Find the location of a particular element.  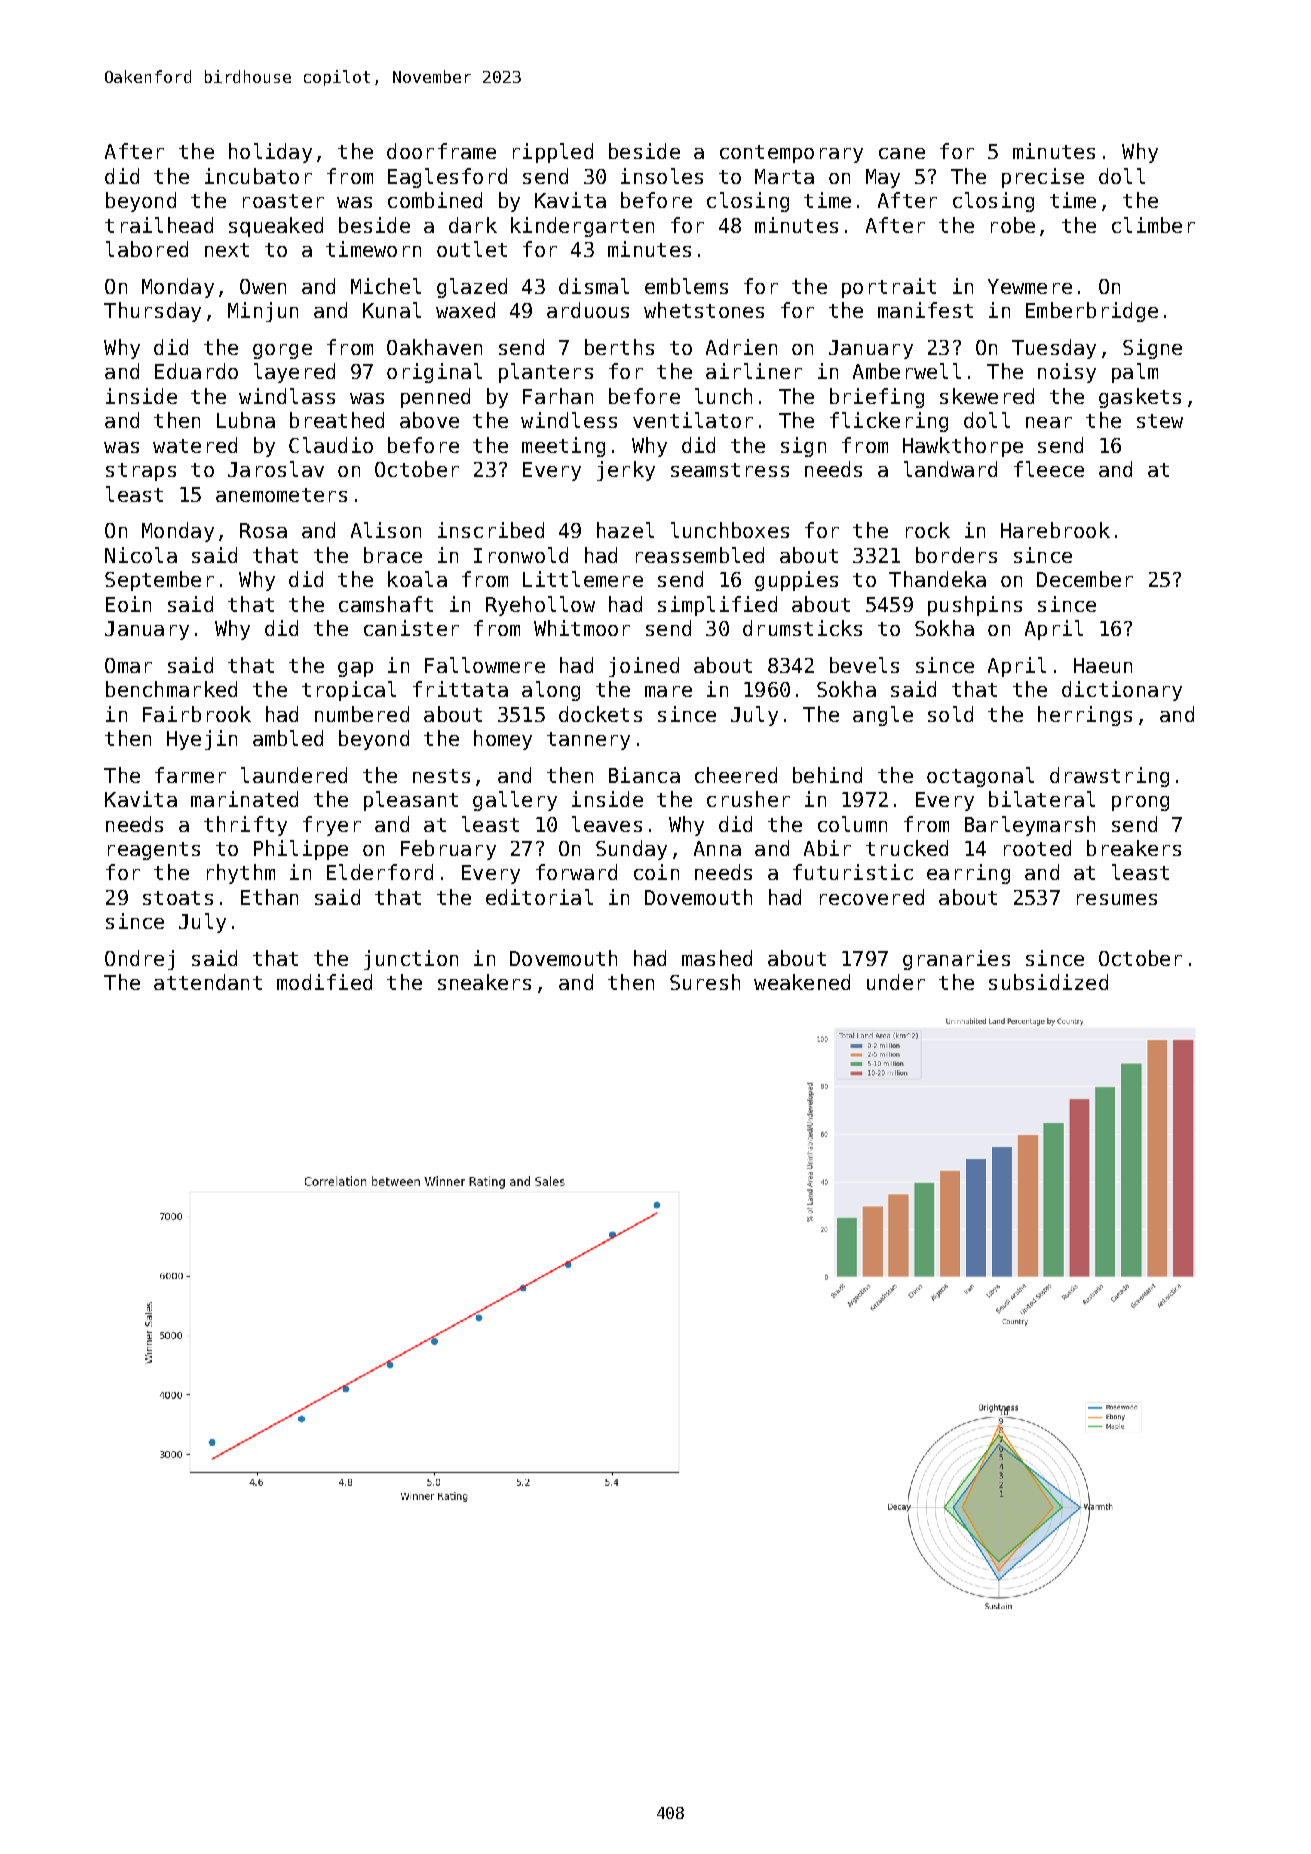

Michel is located at coordinates (386, 286).
